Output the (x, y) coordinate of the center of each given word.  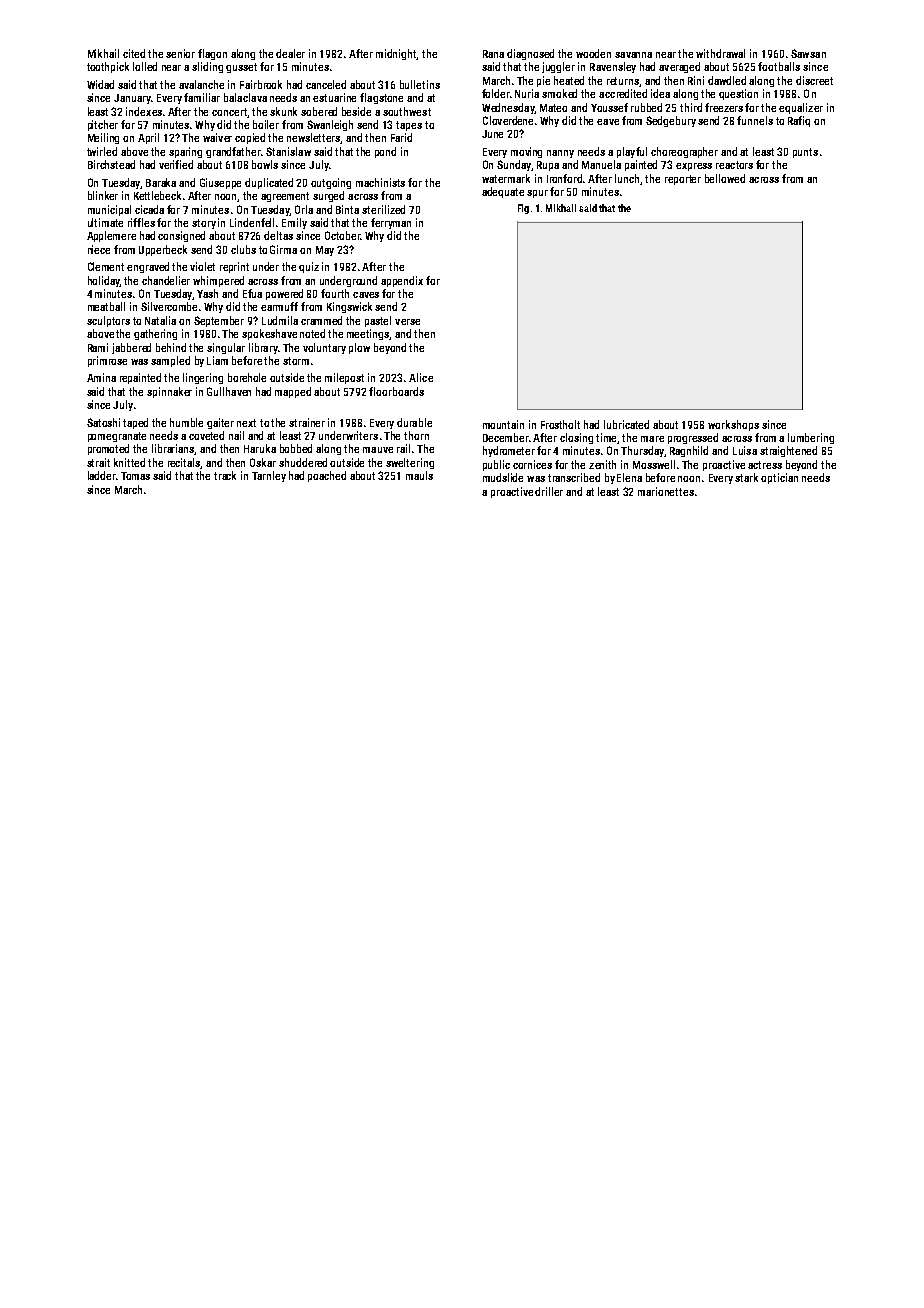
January (132, 99)
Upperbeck (163, 250)
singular (226, 348)
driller (549, 491)
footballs (779, 66)
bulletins (420, 84)
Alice (421, 377)
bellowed (725, 178)
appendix (402, 281)
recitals (184, 463)
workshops (733, 425)
